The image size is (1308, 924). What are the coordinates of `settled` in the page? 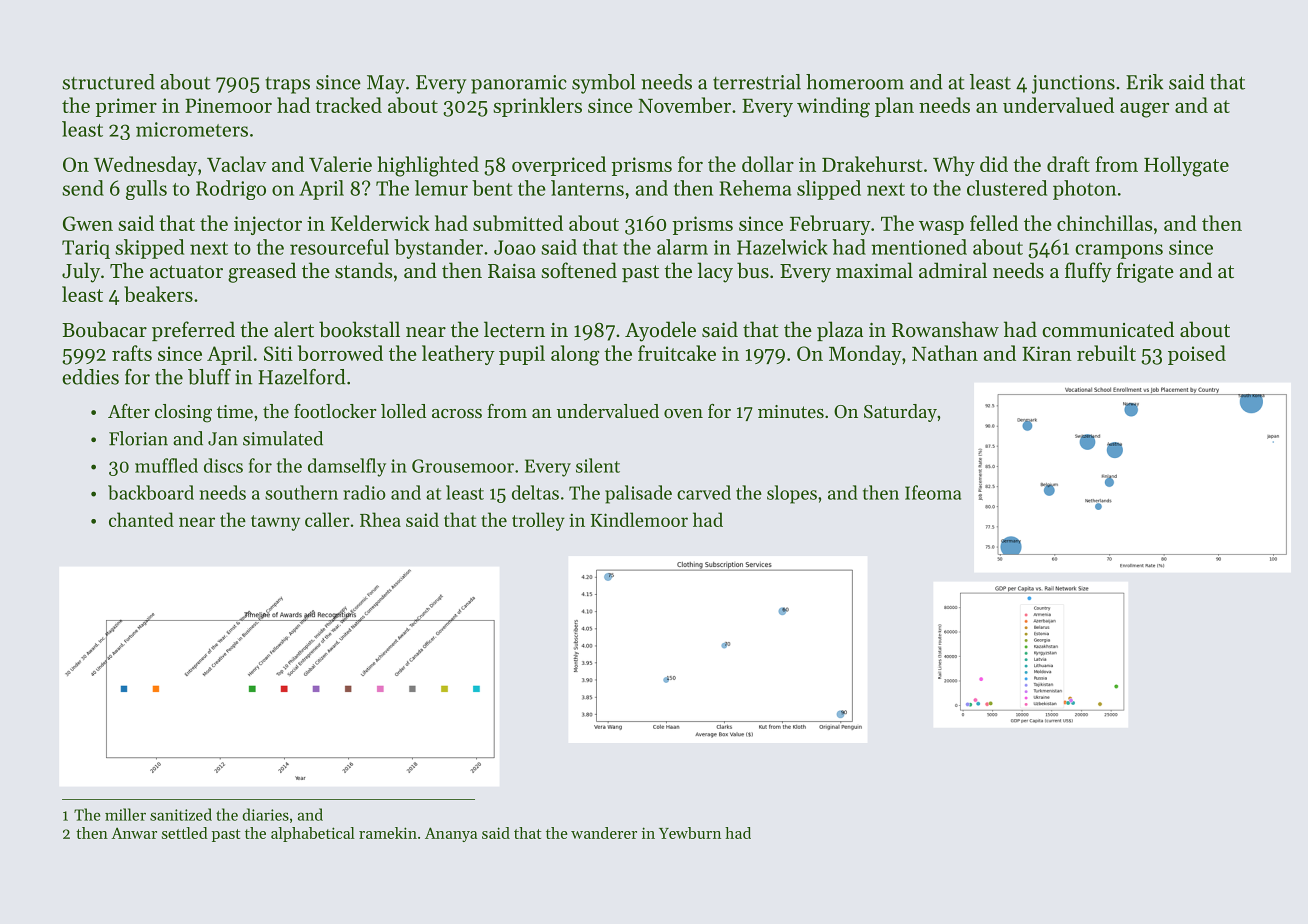 It's located at (185, 833).
